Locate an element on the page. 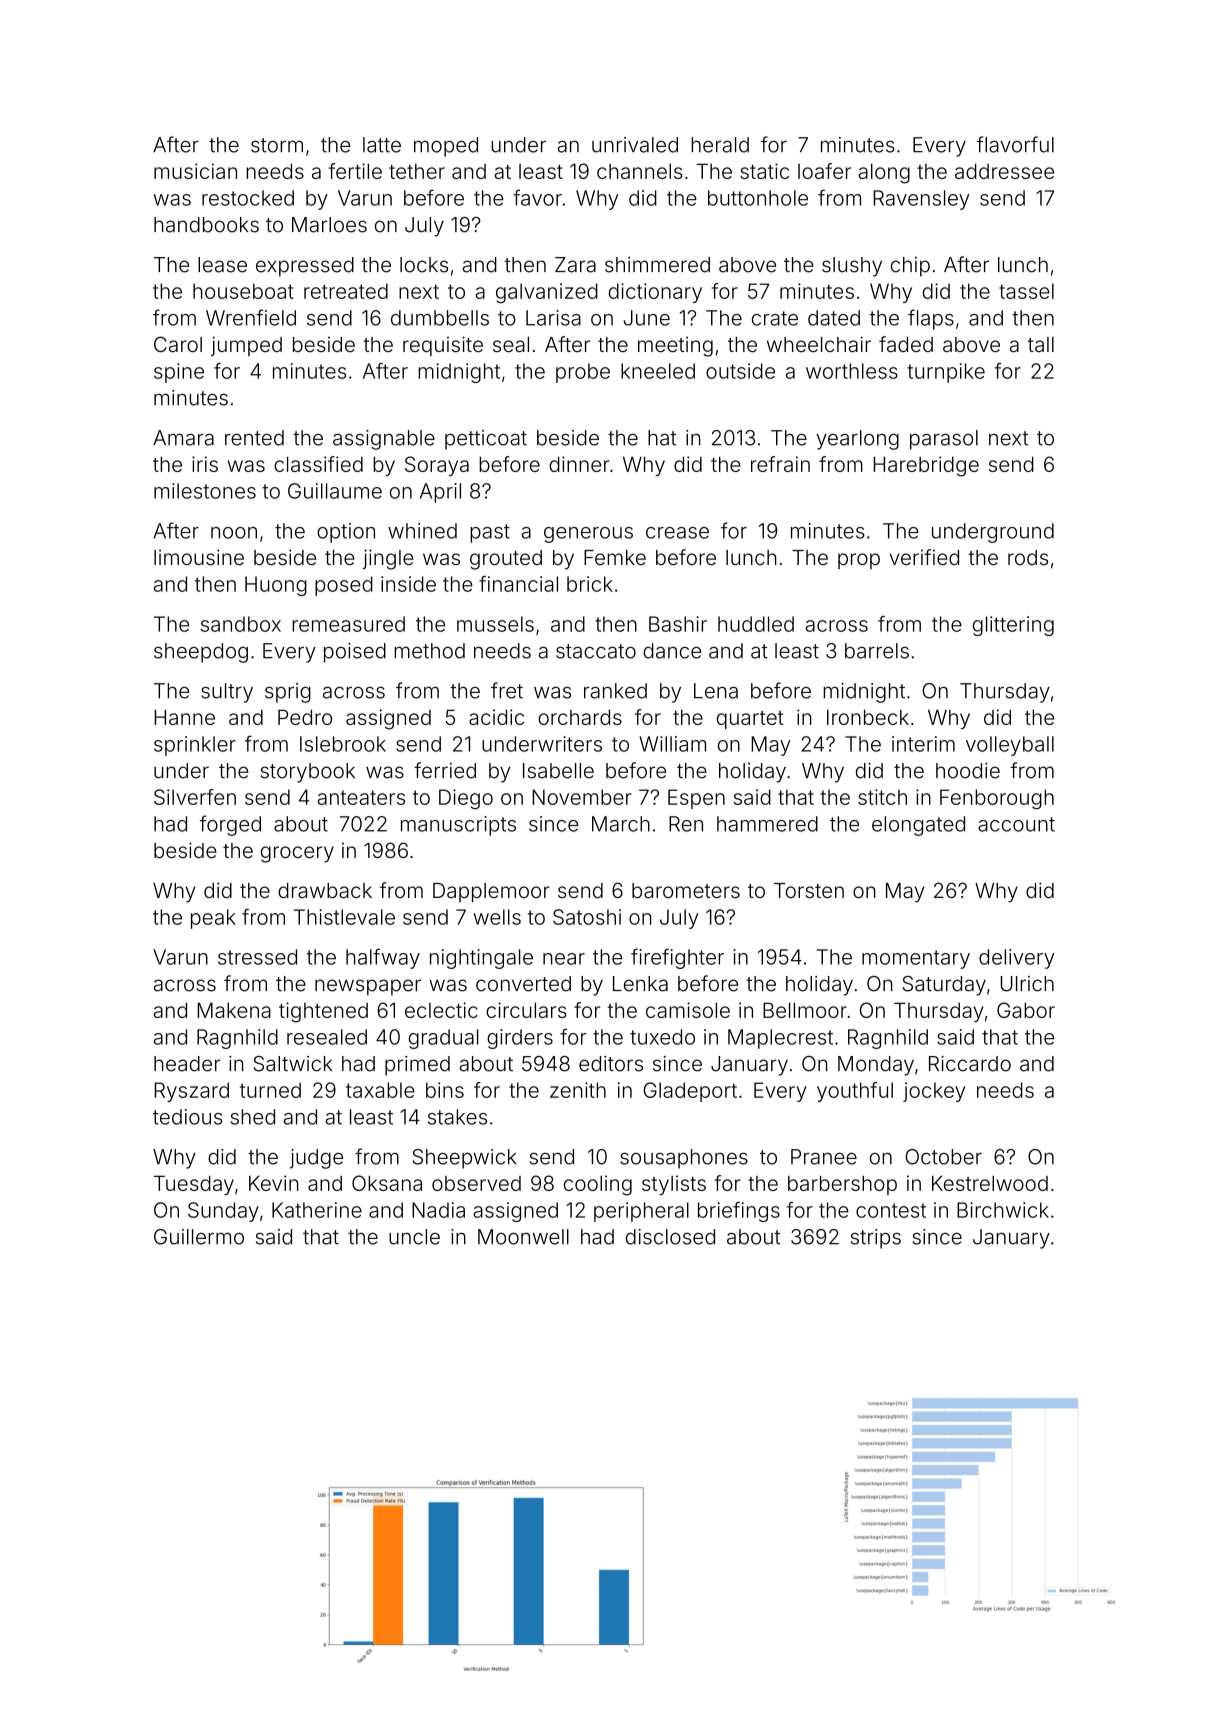  firefighter is located at coordinates (677, 958).
